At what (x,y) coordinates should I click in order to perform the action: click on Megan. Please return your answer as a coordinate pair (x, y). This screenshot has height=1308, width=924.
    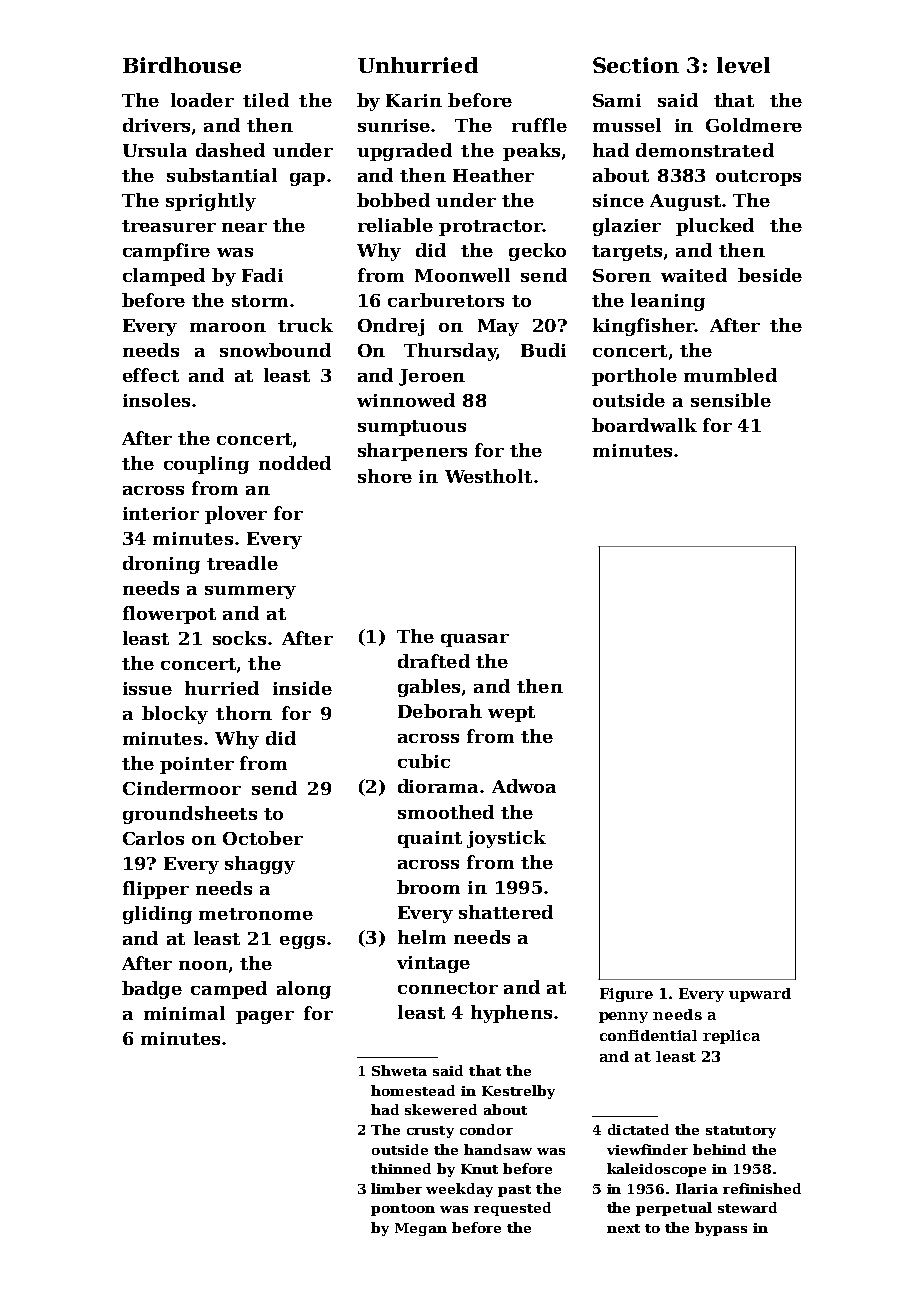
    Looking at the image, I should click on (421, 1229).
